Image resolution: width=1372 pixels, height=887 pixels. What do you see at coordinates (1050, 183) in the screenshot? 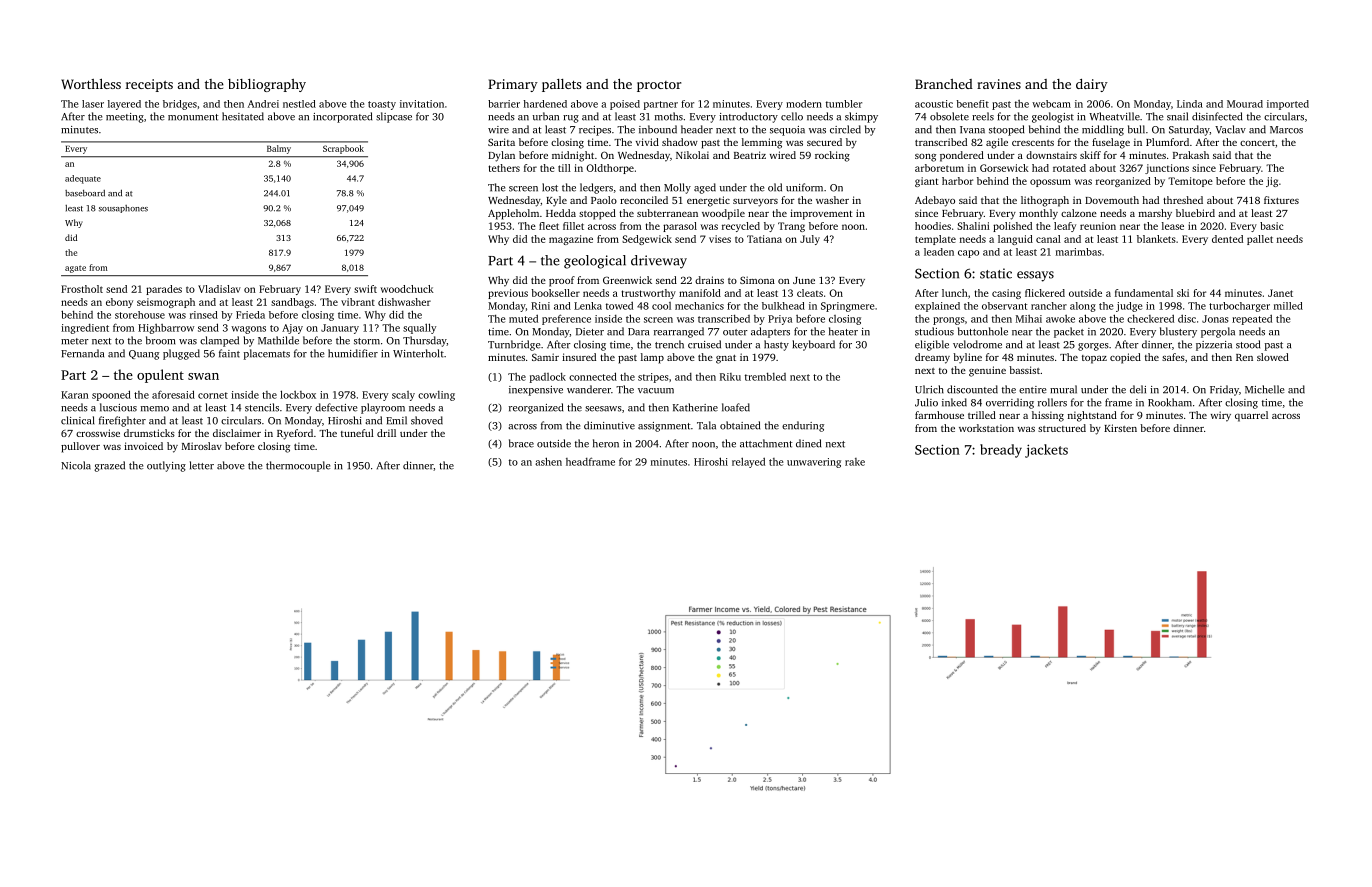
I see `opossum` at bounding box center [1050, 183].
